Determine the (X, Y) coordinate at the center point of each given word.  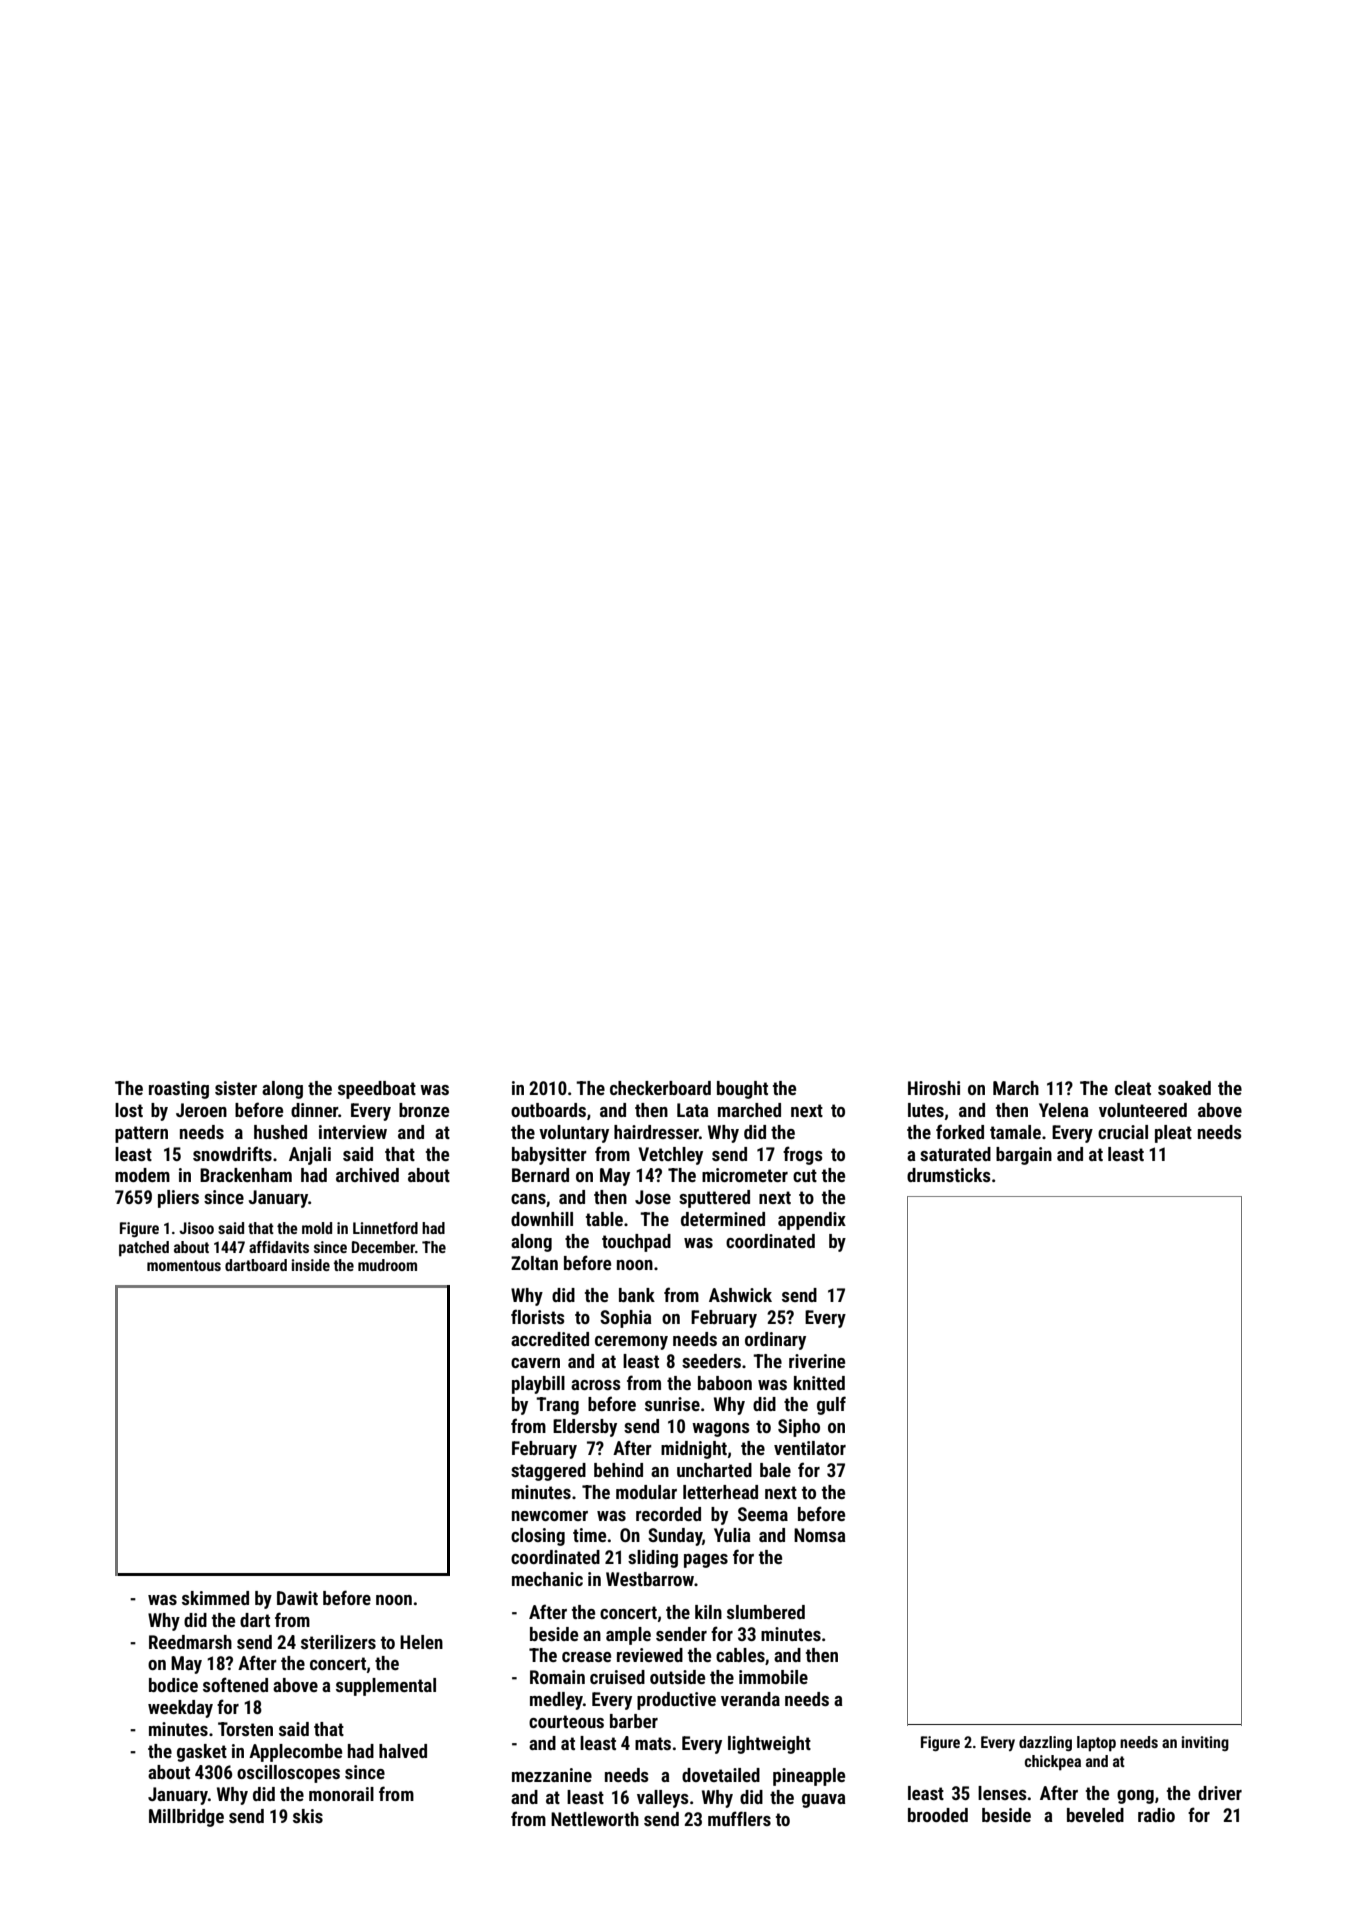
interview (353, 1132)
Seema (763, 1514)
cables (740, 1655)
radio (1156, 1815)
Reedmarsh (190, 1642)
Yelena (1064, 1110)
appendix (812, 1221)
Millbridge (186, 1818)
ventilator (810, 1448)
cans (528, 1199)
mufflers (739, 1818)
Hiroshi (934, 1088)
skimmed (215, 1598)
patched (144, 1249)
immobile (773, 1677)
